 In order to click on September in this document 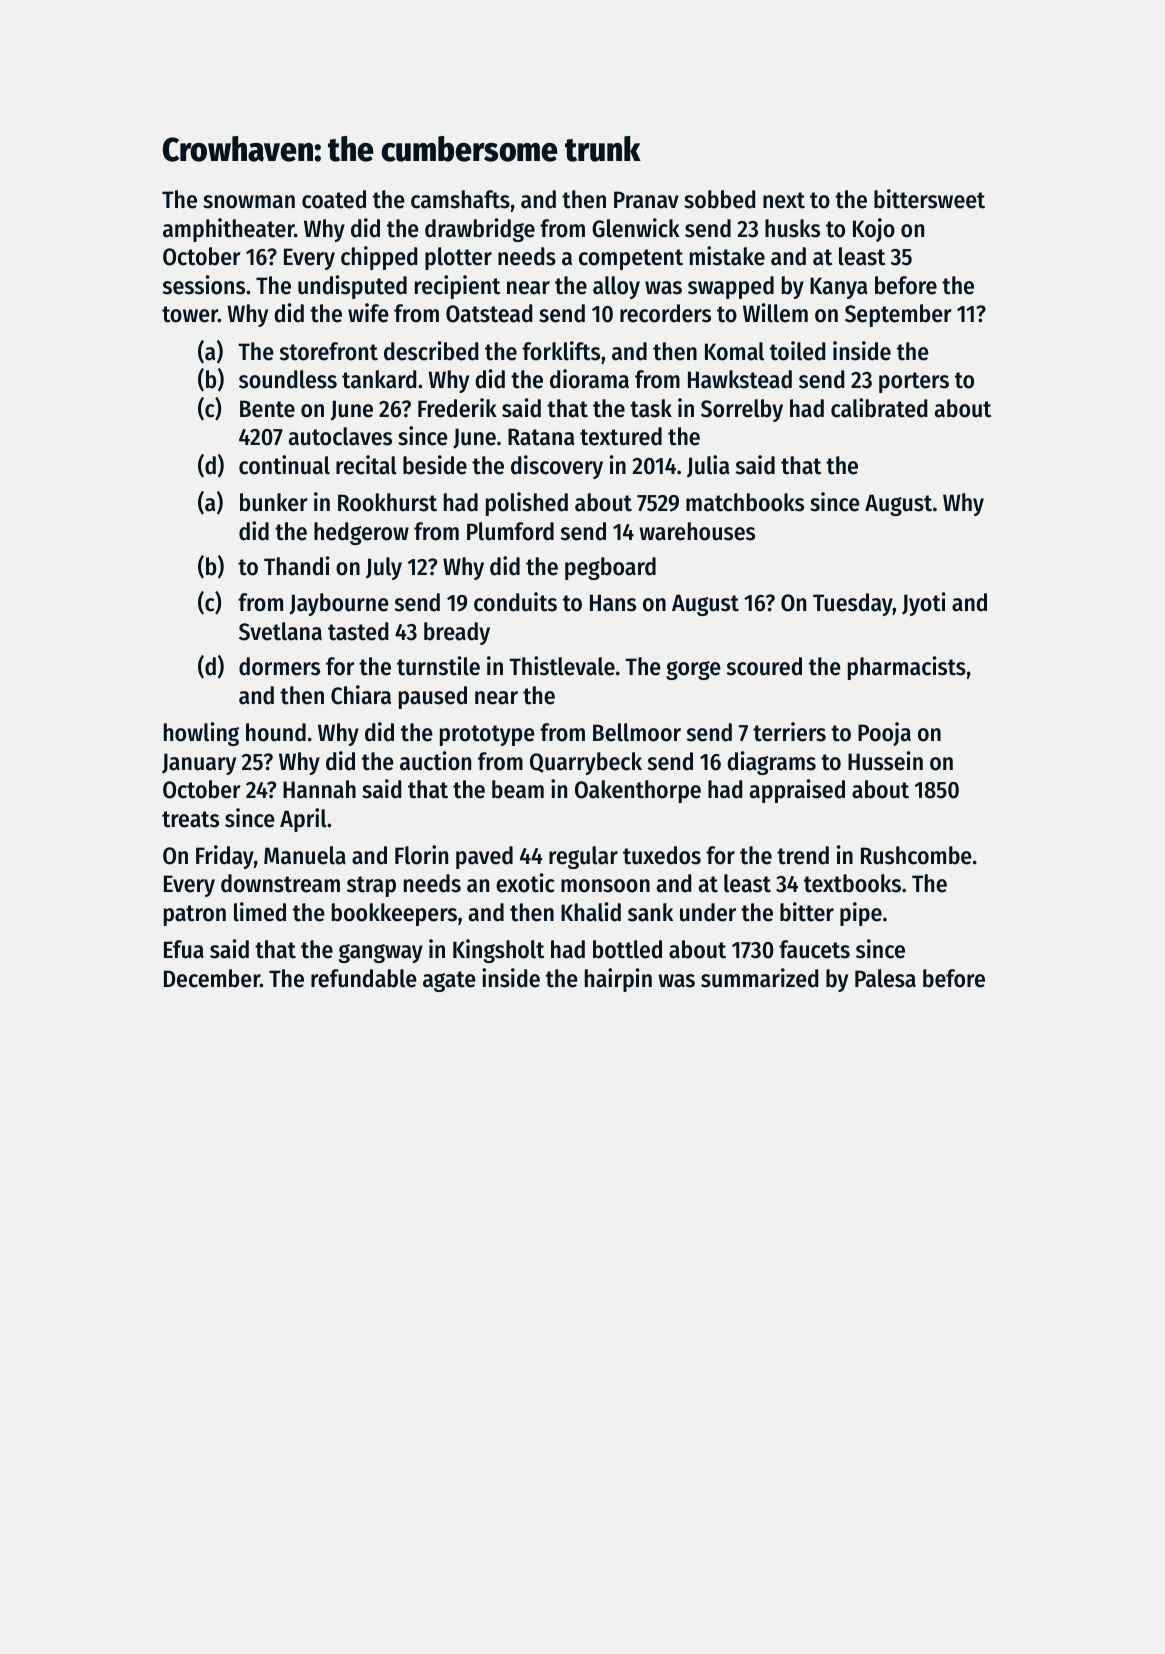, I will do `click(898, 315)`.
